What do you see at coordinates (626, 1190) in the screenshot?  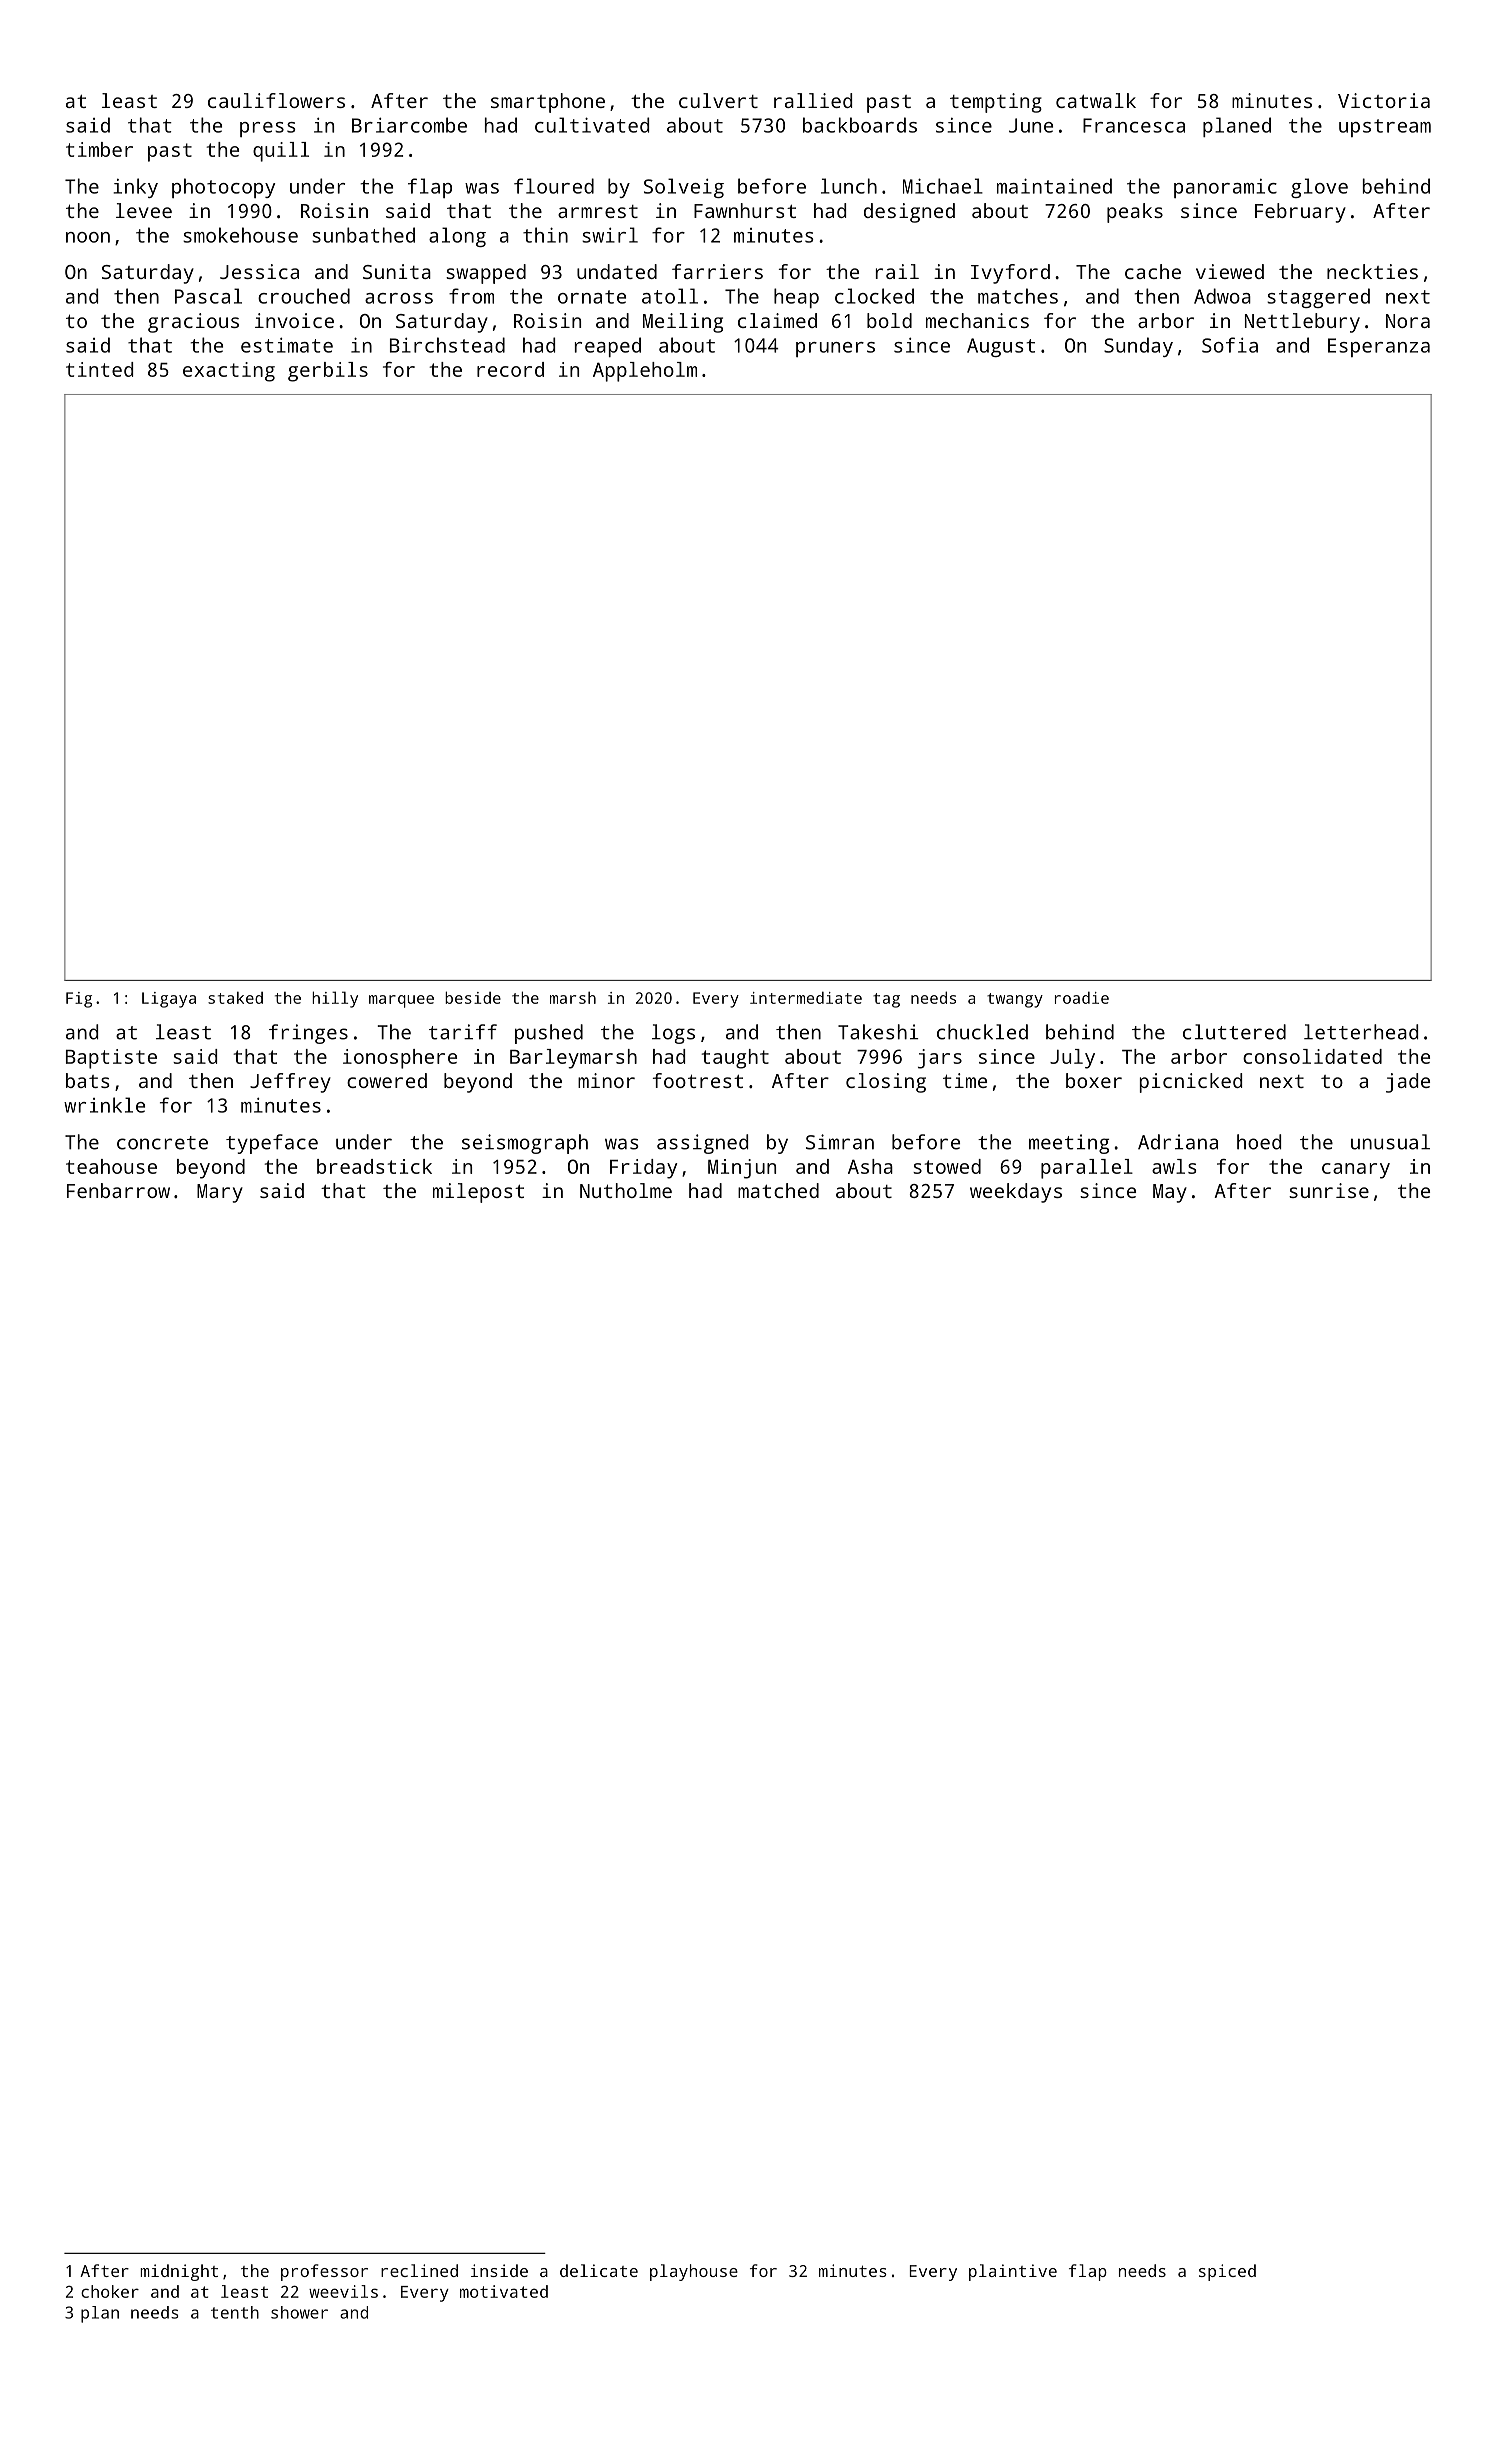 I see `Nutholme` at bounding box center [626, 1190].
